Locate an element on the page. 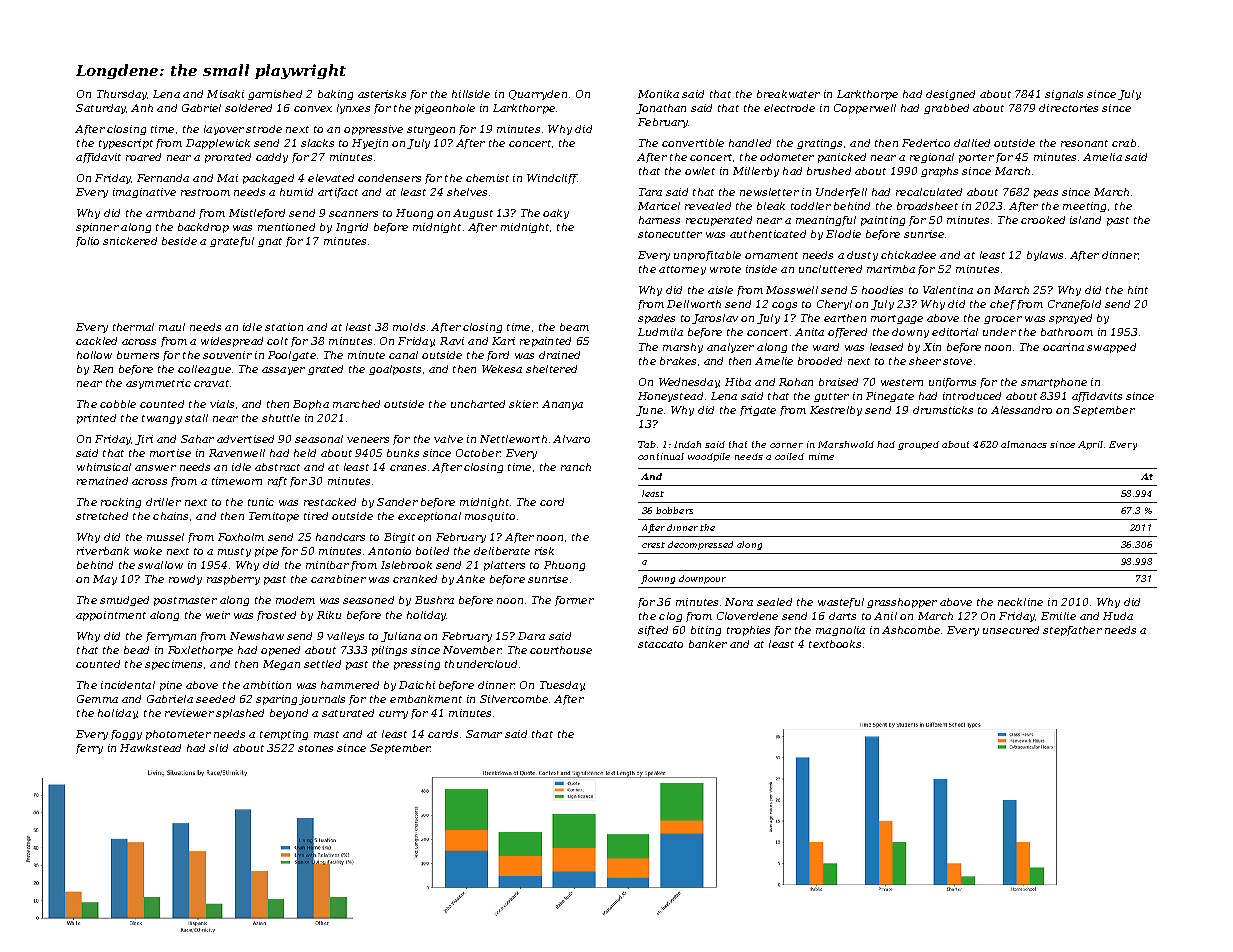 Image resolution: width=1233 pixels, height=952 pixels. staccato is located at coordinates (660, 644).
